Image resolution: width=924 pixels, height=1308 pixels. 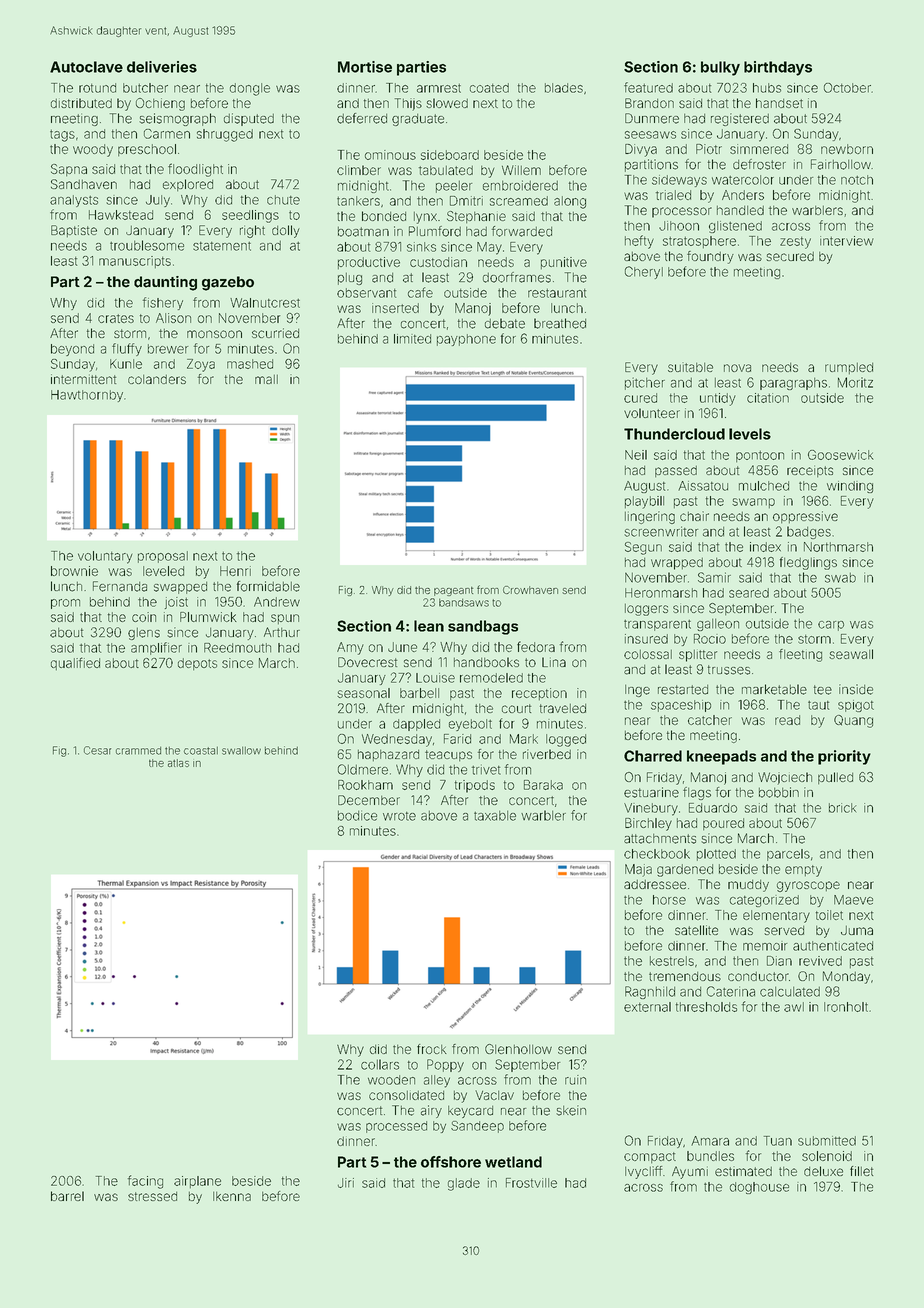 What do you see at coordinates (145, 1182) in the screenshot?
I see `facing` at bounding box center [145, 1182].
